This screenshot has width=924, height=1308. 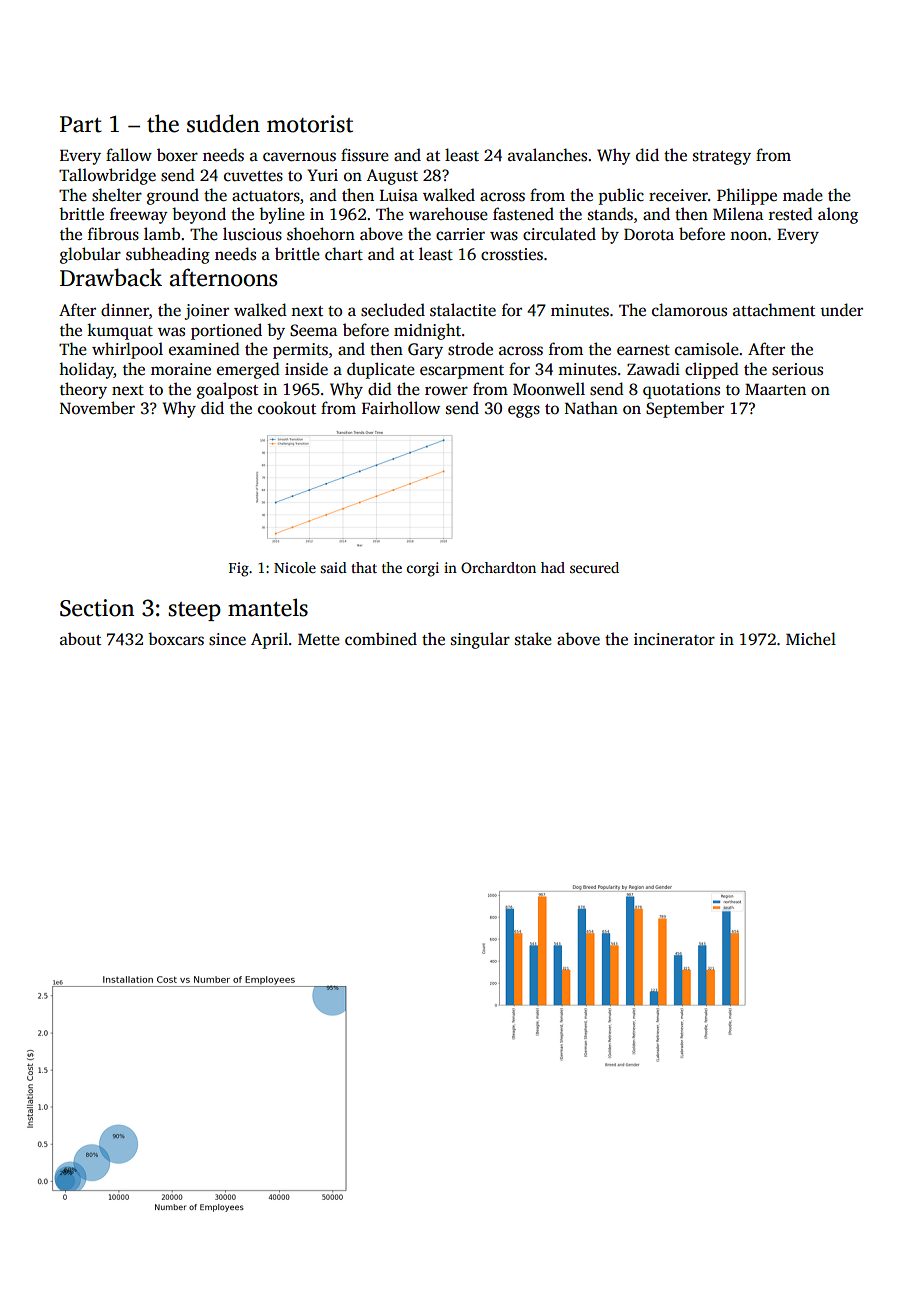 What do you see at coordinates (841, 309) in the screenshot?
I see `under` at bounding box center [841, 309].
